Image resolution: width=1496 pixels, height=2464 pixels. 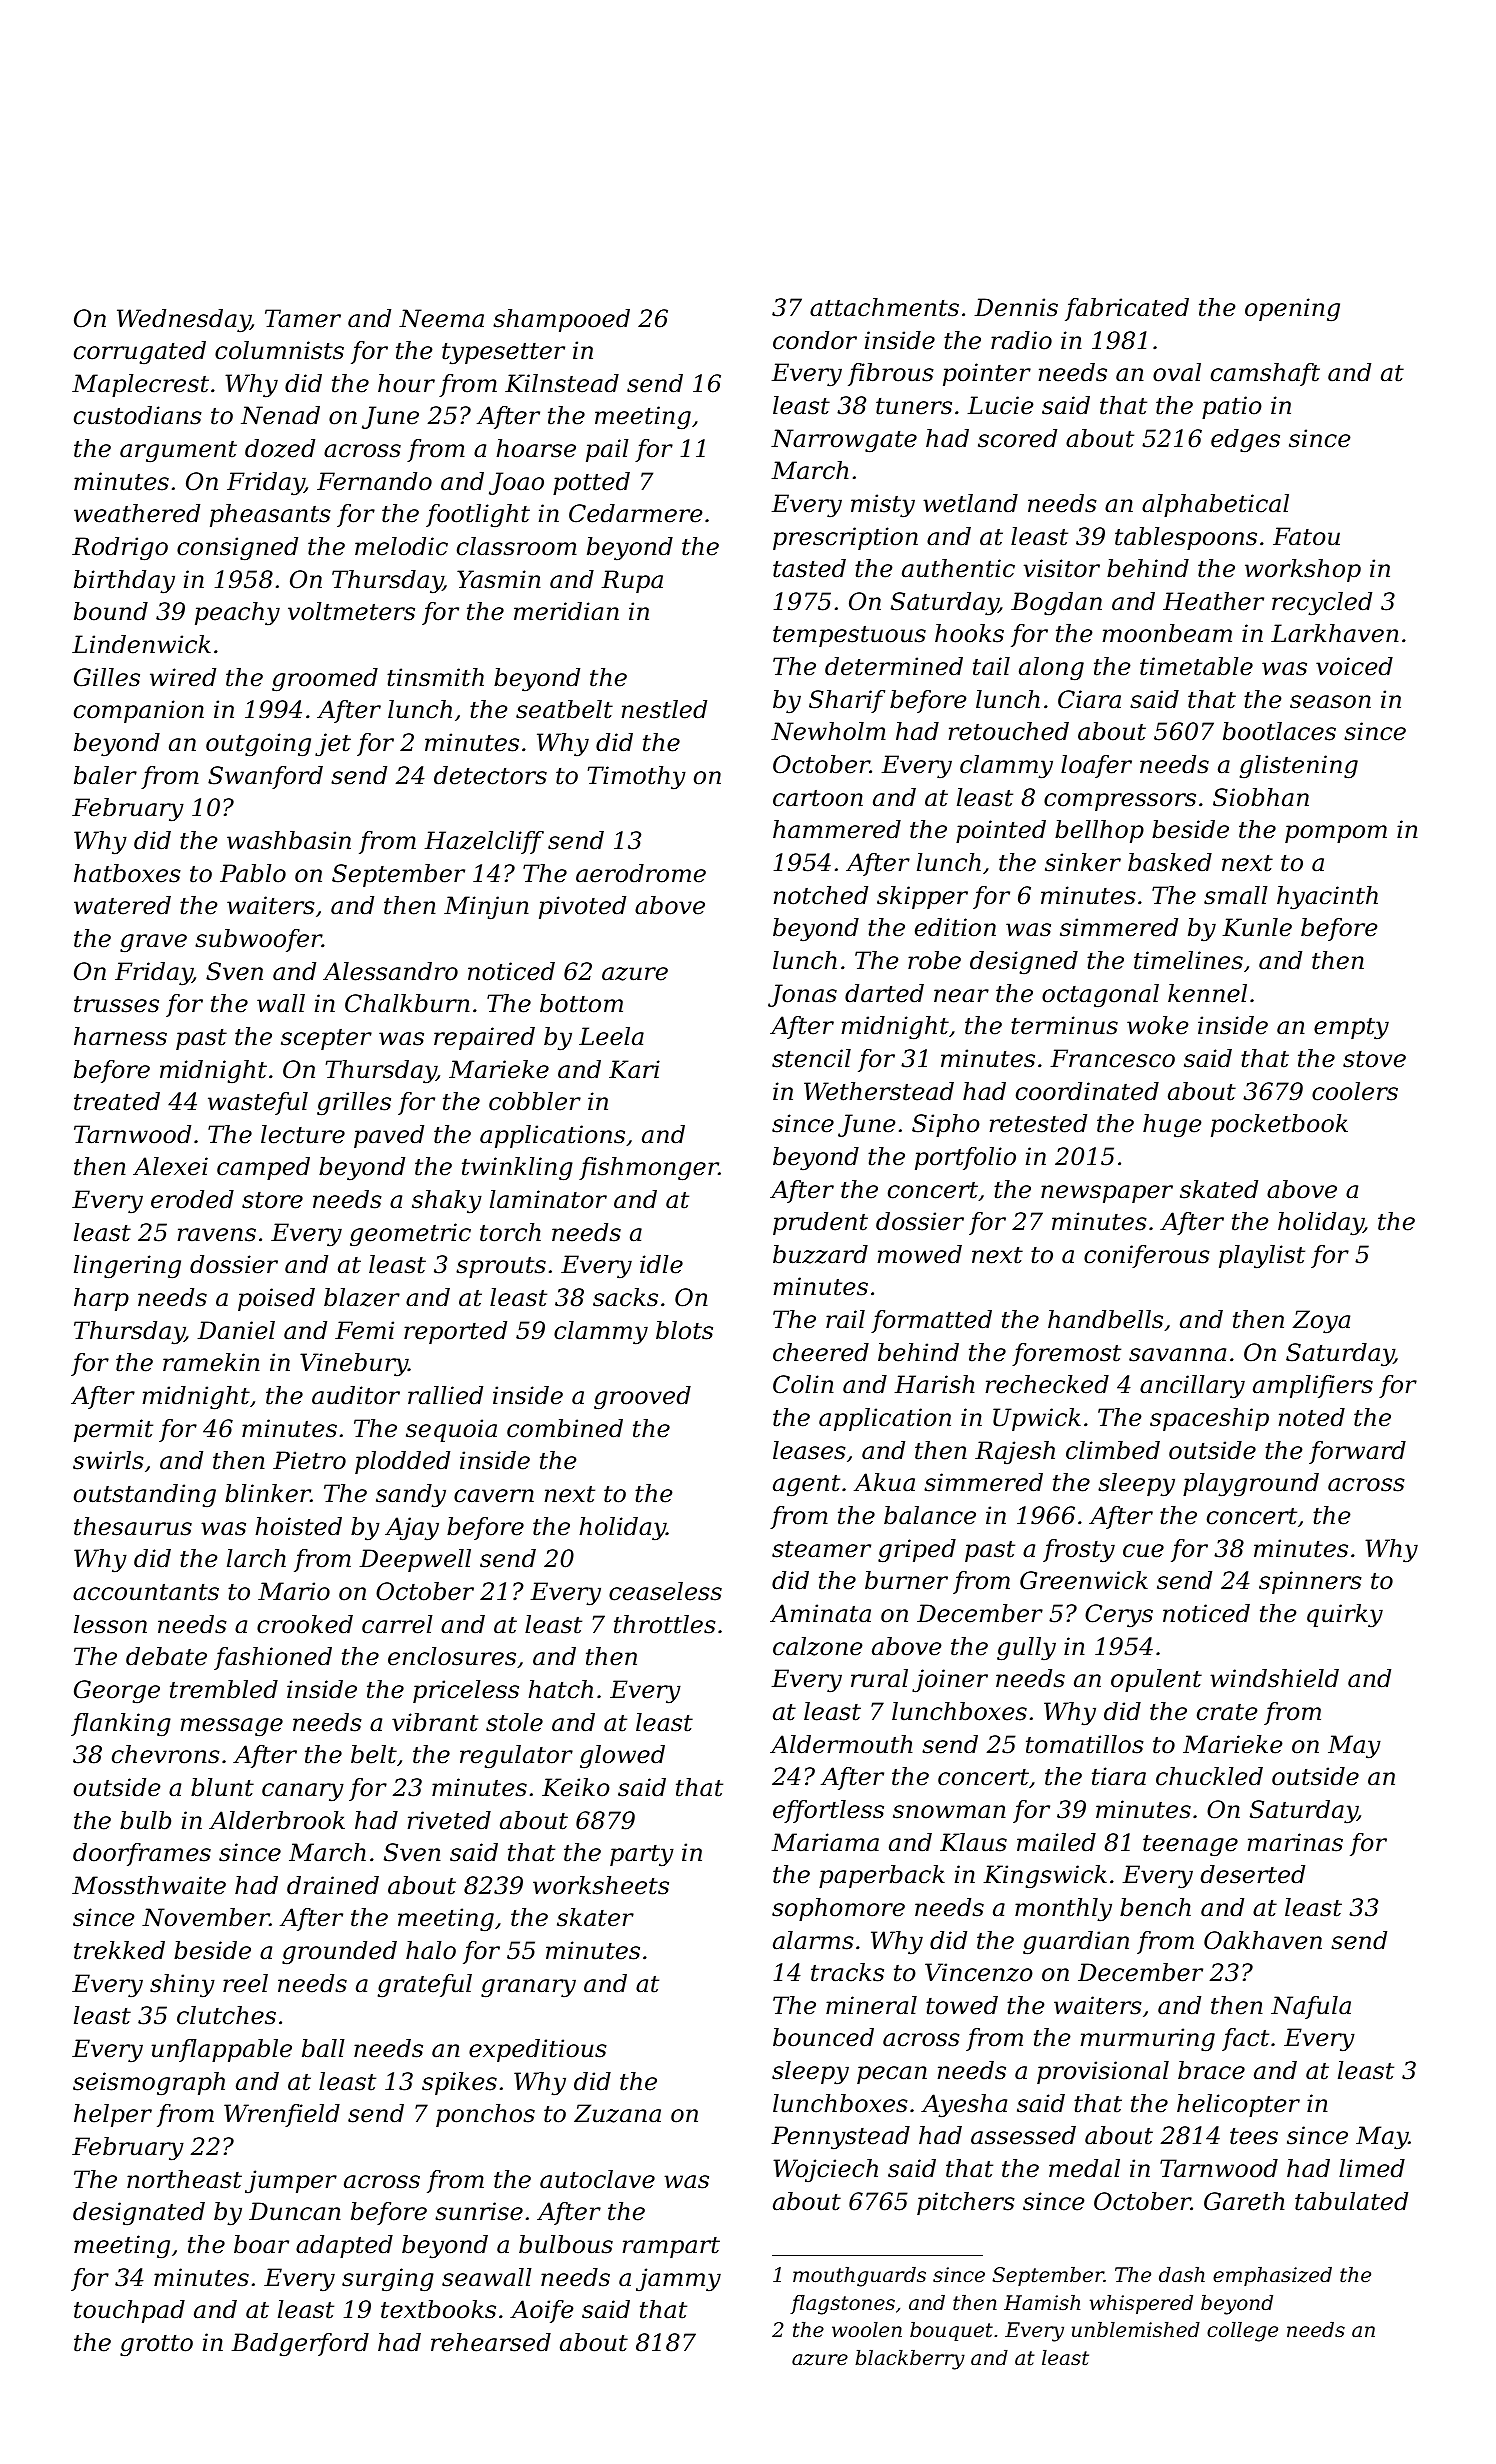 What do you see at coordinates (641, 873) in the page?
I see `aerodrome` at bounding box center [641, 873].
